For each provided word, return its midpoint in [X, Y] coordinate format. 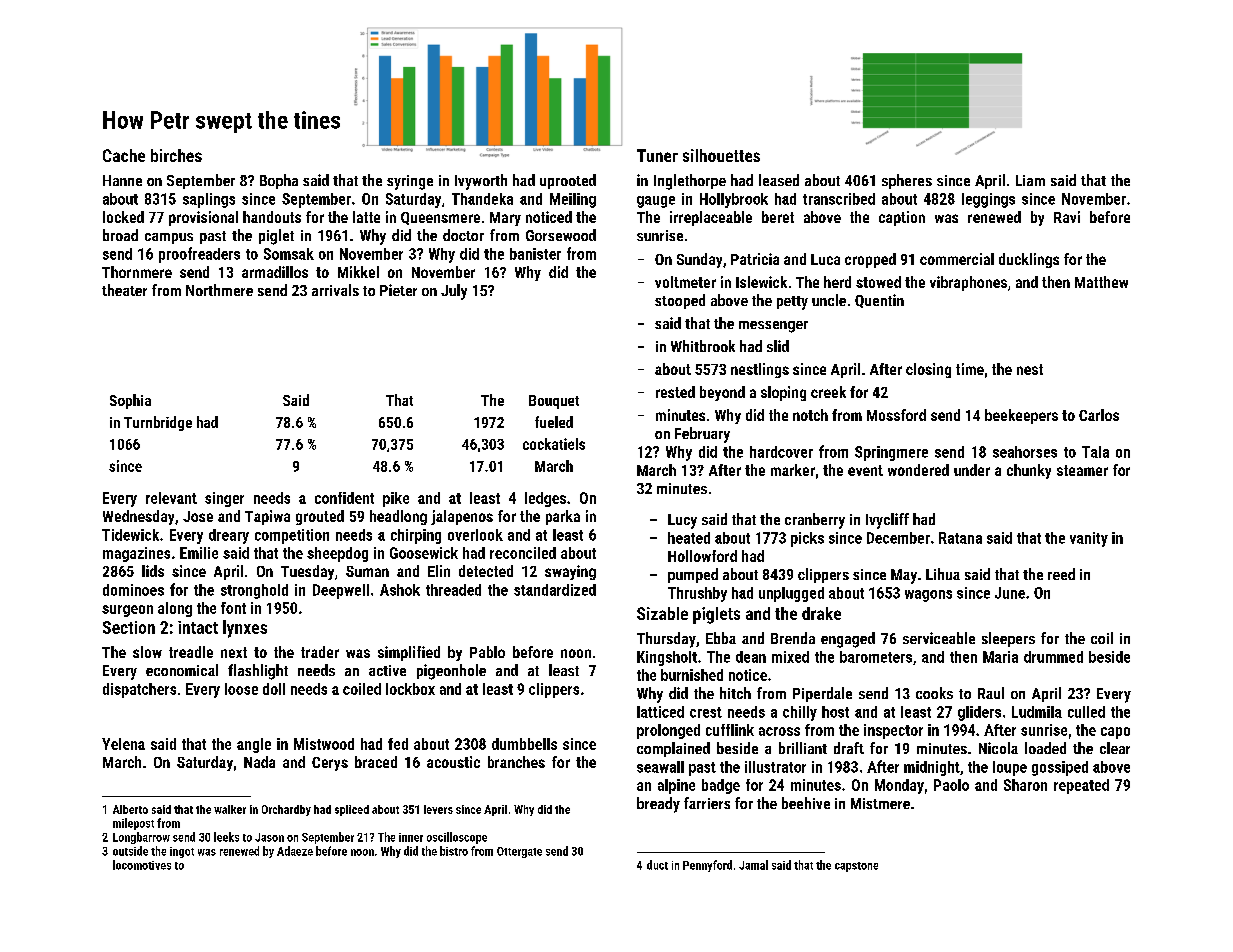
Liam [1030, 180]
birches [176, 155]
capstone [856, 867]
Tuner [657, 155]
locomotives [142, 865]
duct [657, 865]
